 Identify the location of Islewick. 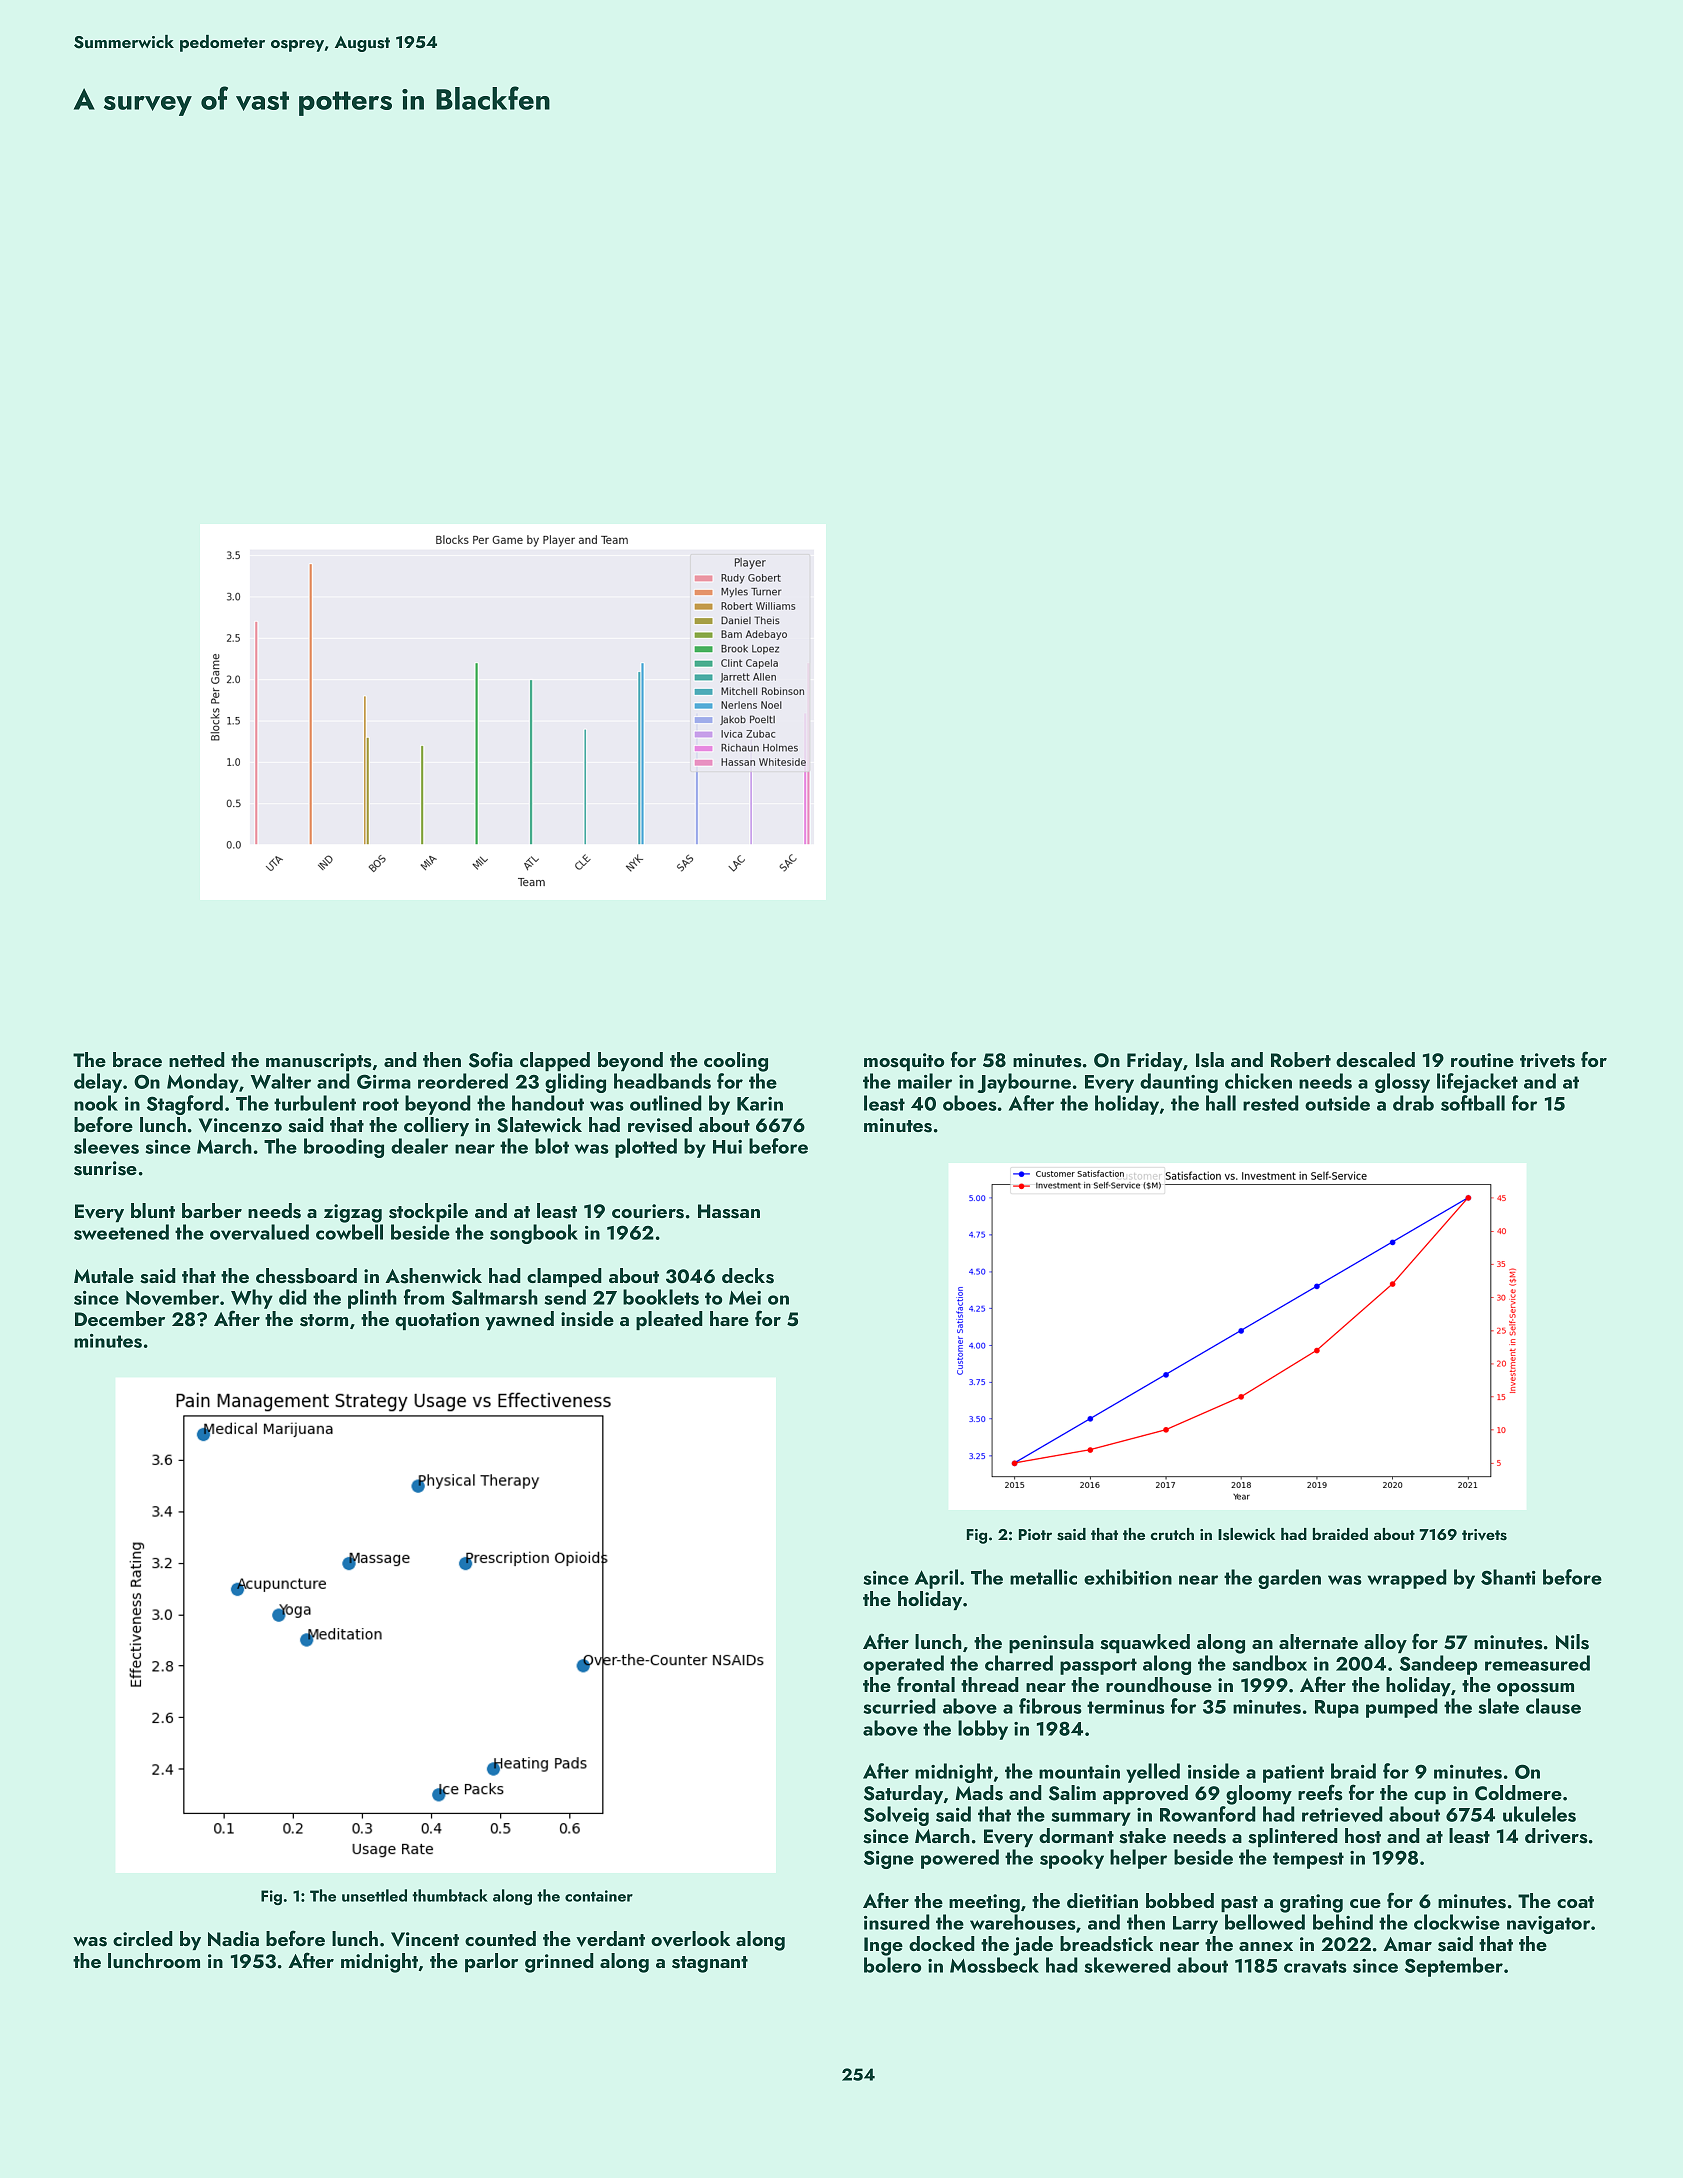
(1246, 1534).
